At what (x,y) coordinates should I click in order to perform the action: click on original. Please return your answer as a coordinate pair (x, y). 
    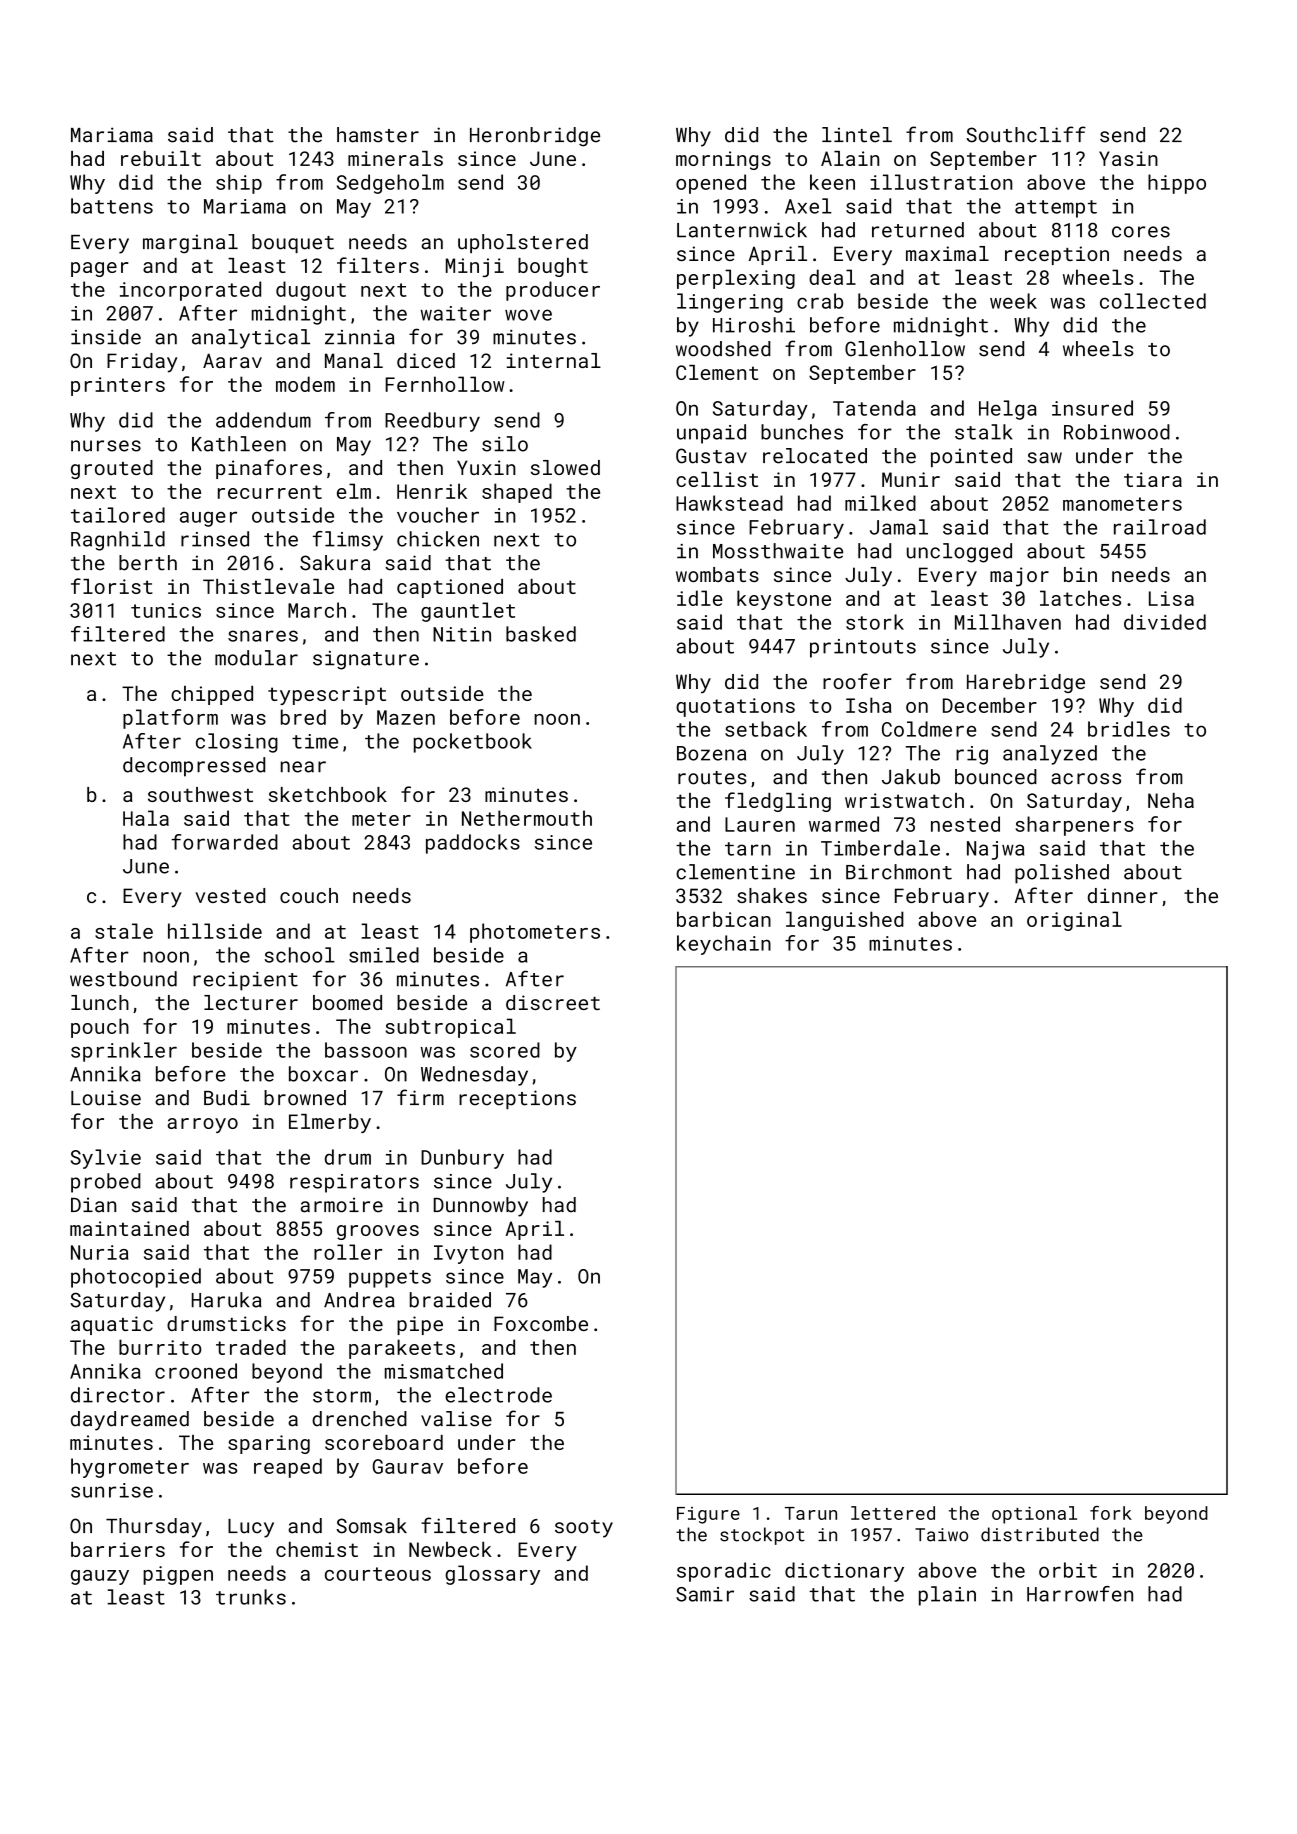
    Looking at the image, I should click on (1074, 921).
